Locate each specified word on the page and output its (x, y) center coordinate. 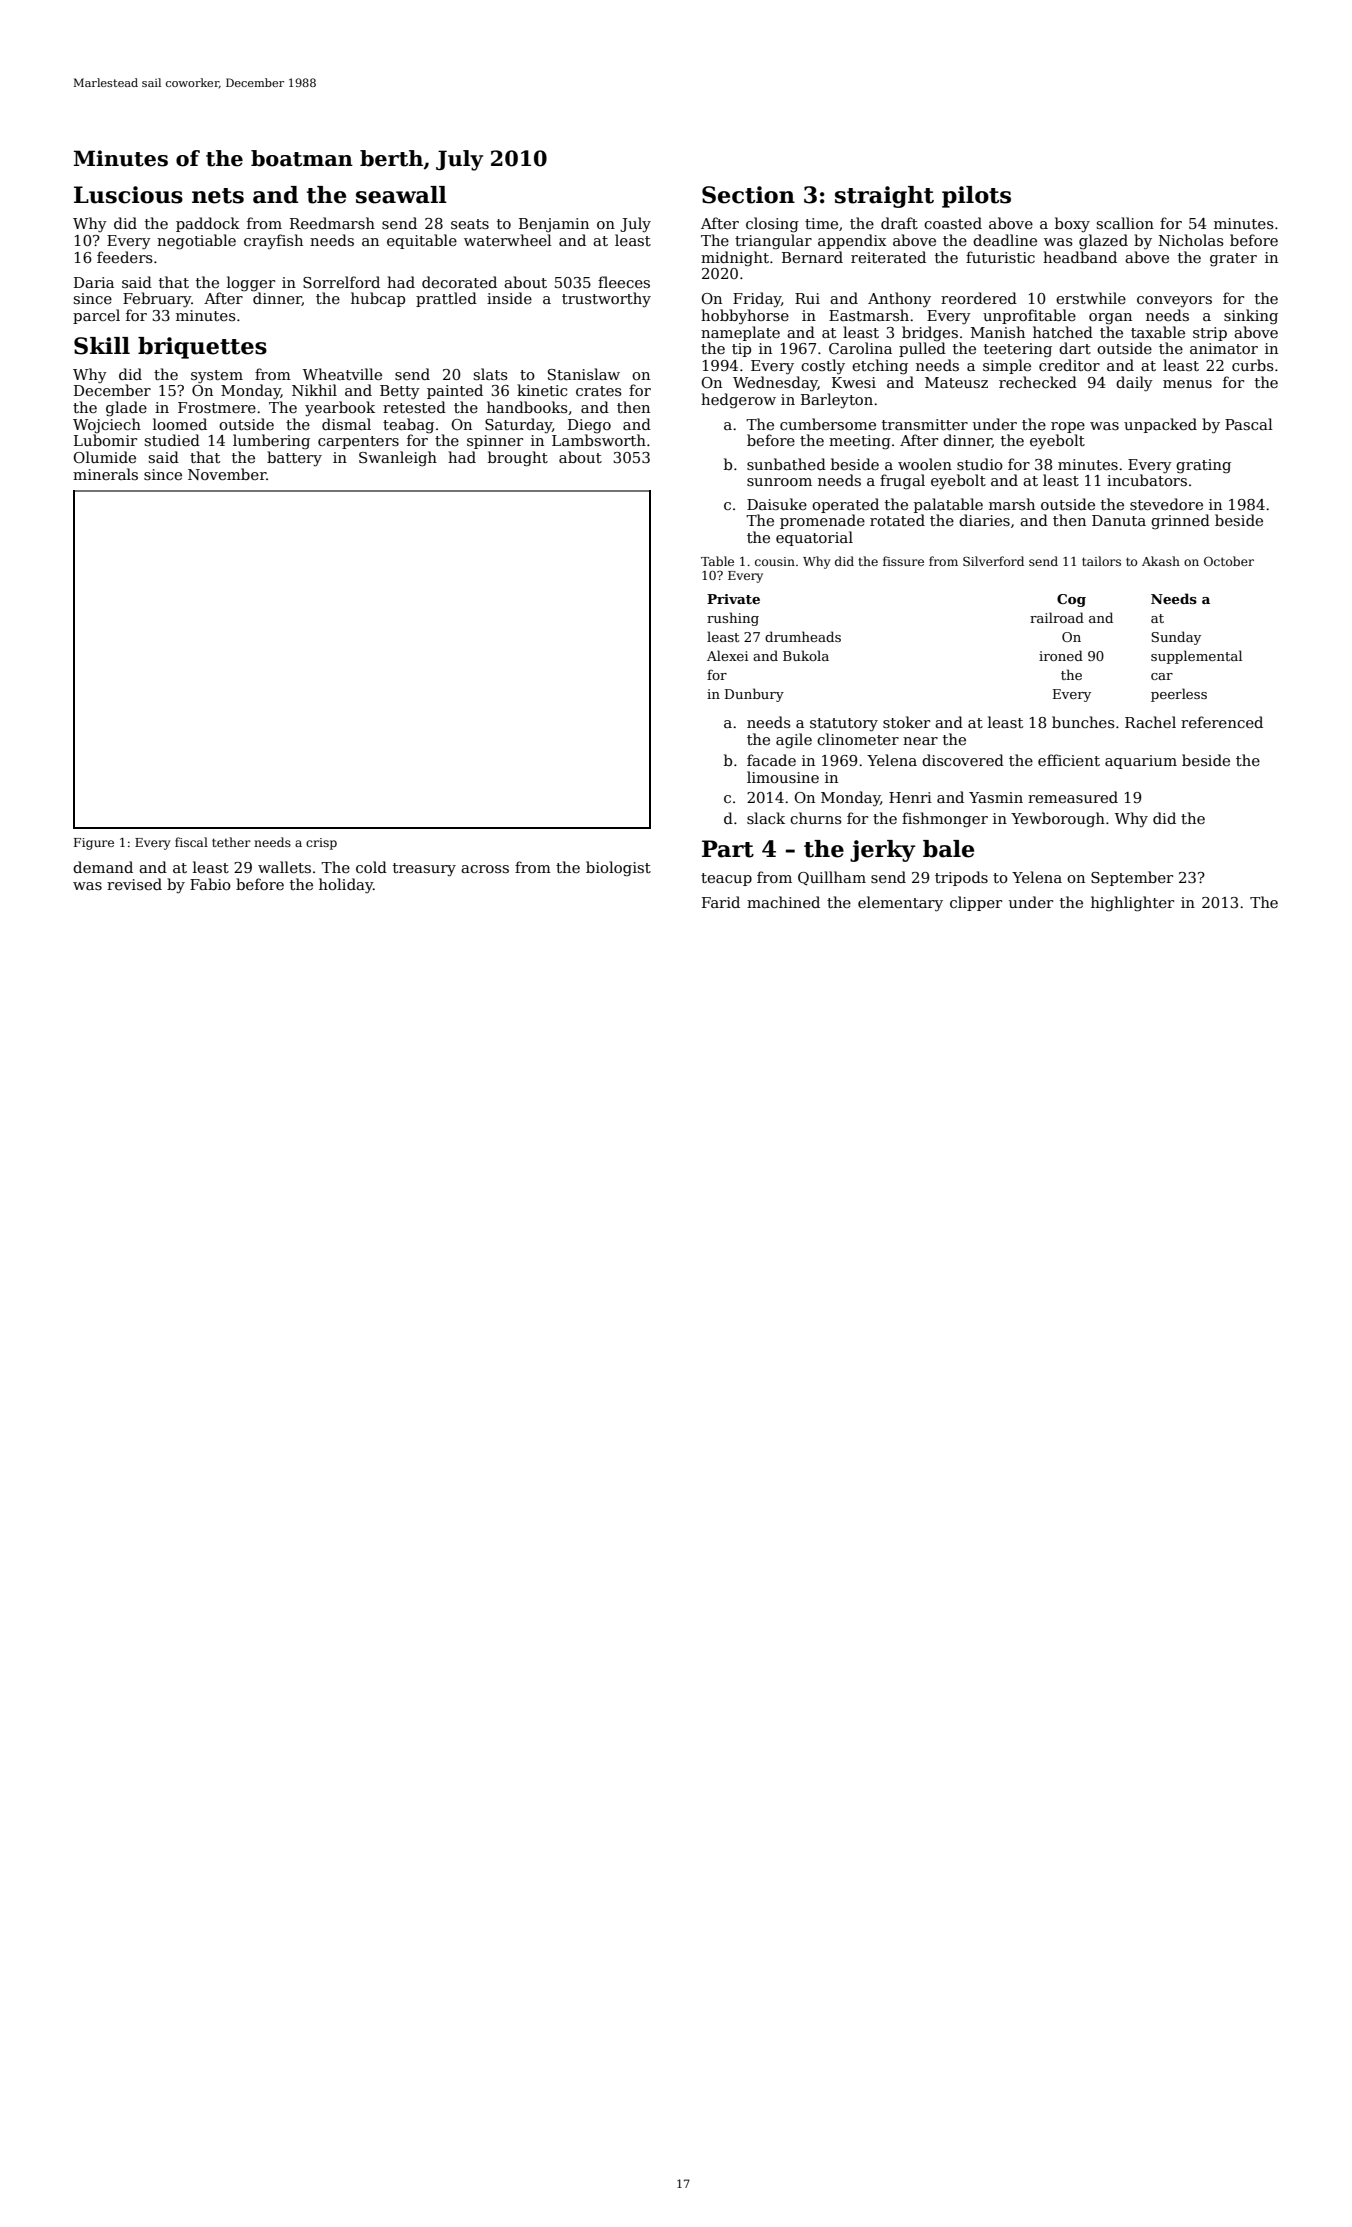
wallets (284, 867)
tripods (961, 878)
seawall (401, 195)
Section (748, 195)
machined (783, 902)
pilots (976, 197)
